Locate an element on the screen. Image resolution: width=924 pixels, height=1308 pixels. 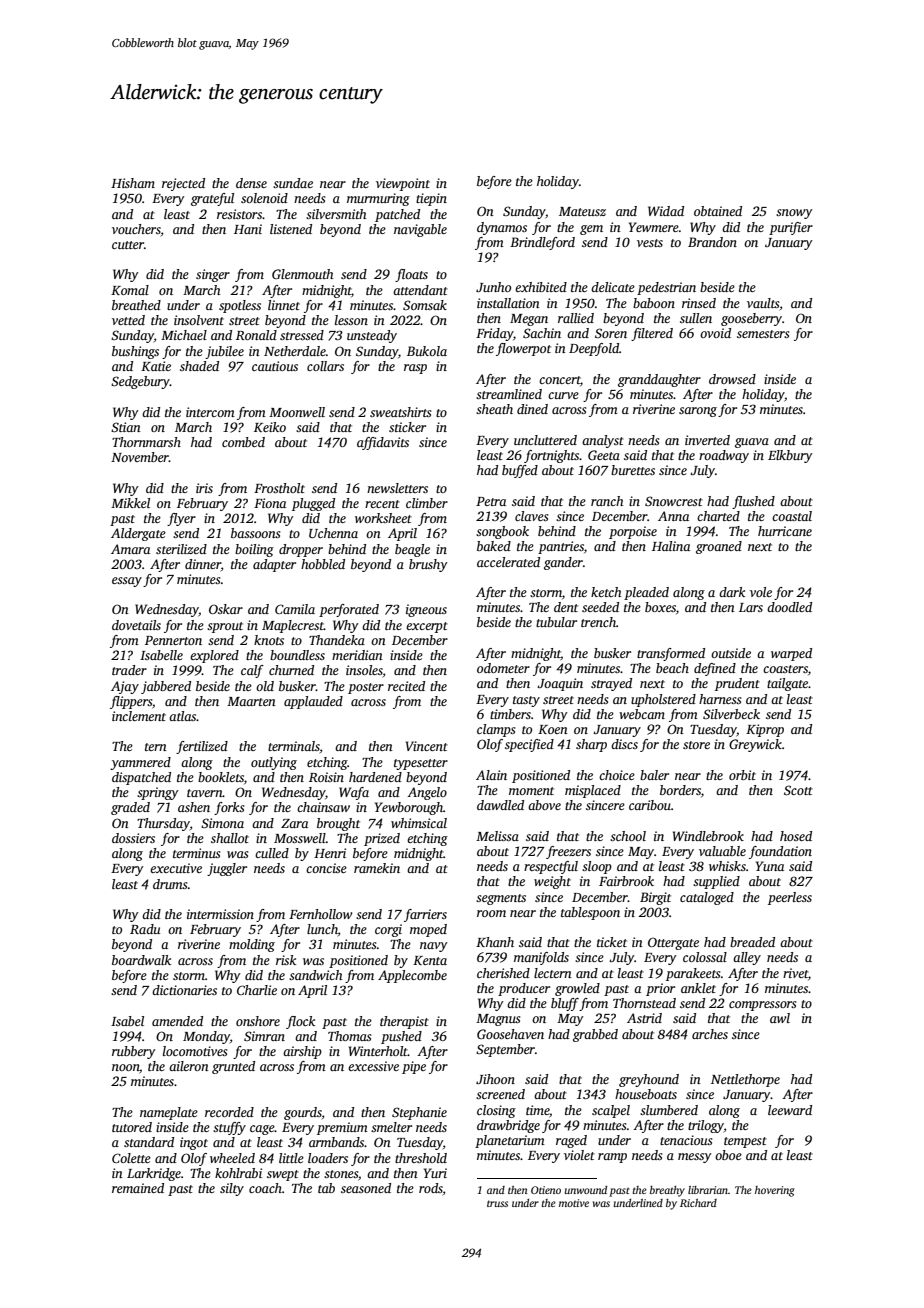
truss is located at coordinates (497, 1203).
